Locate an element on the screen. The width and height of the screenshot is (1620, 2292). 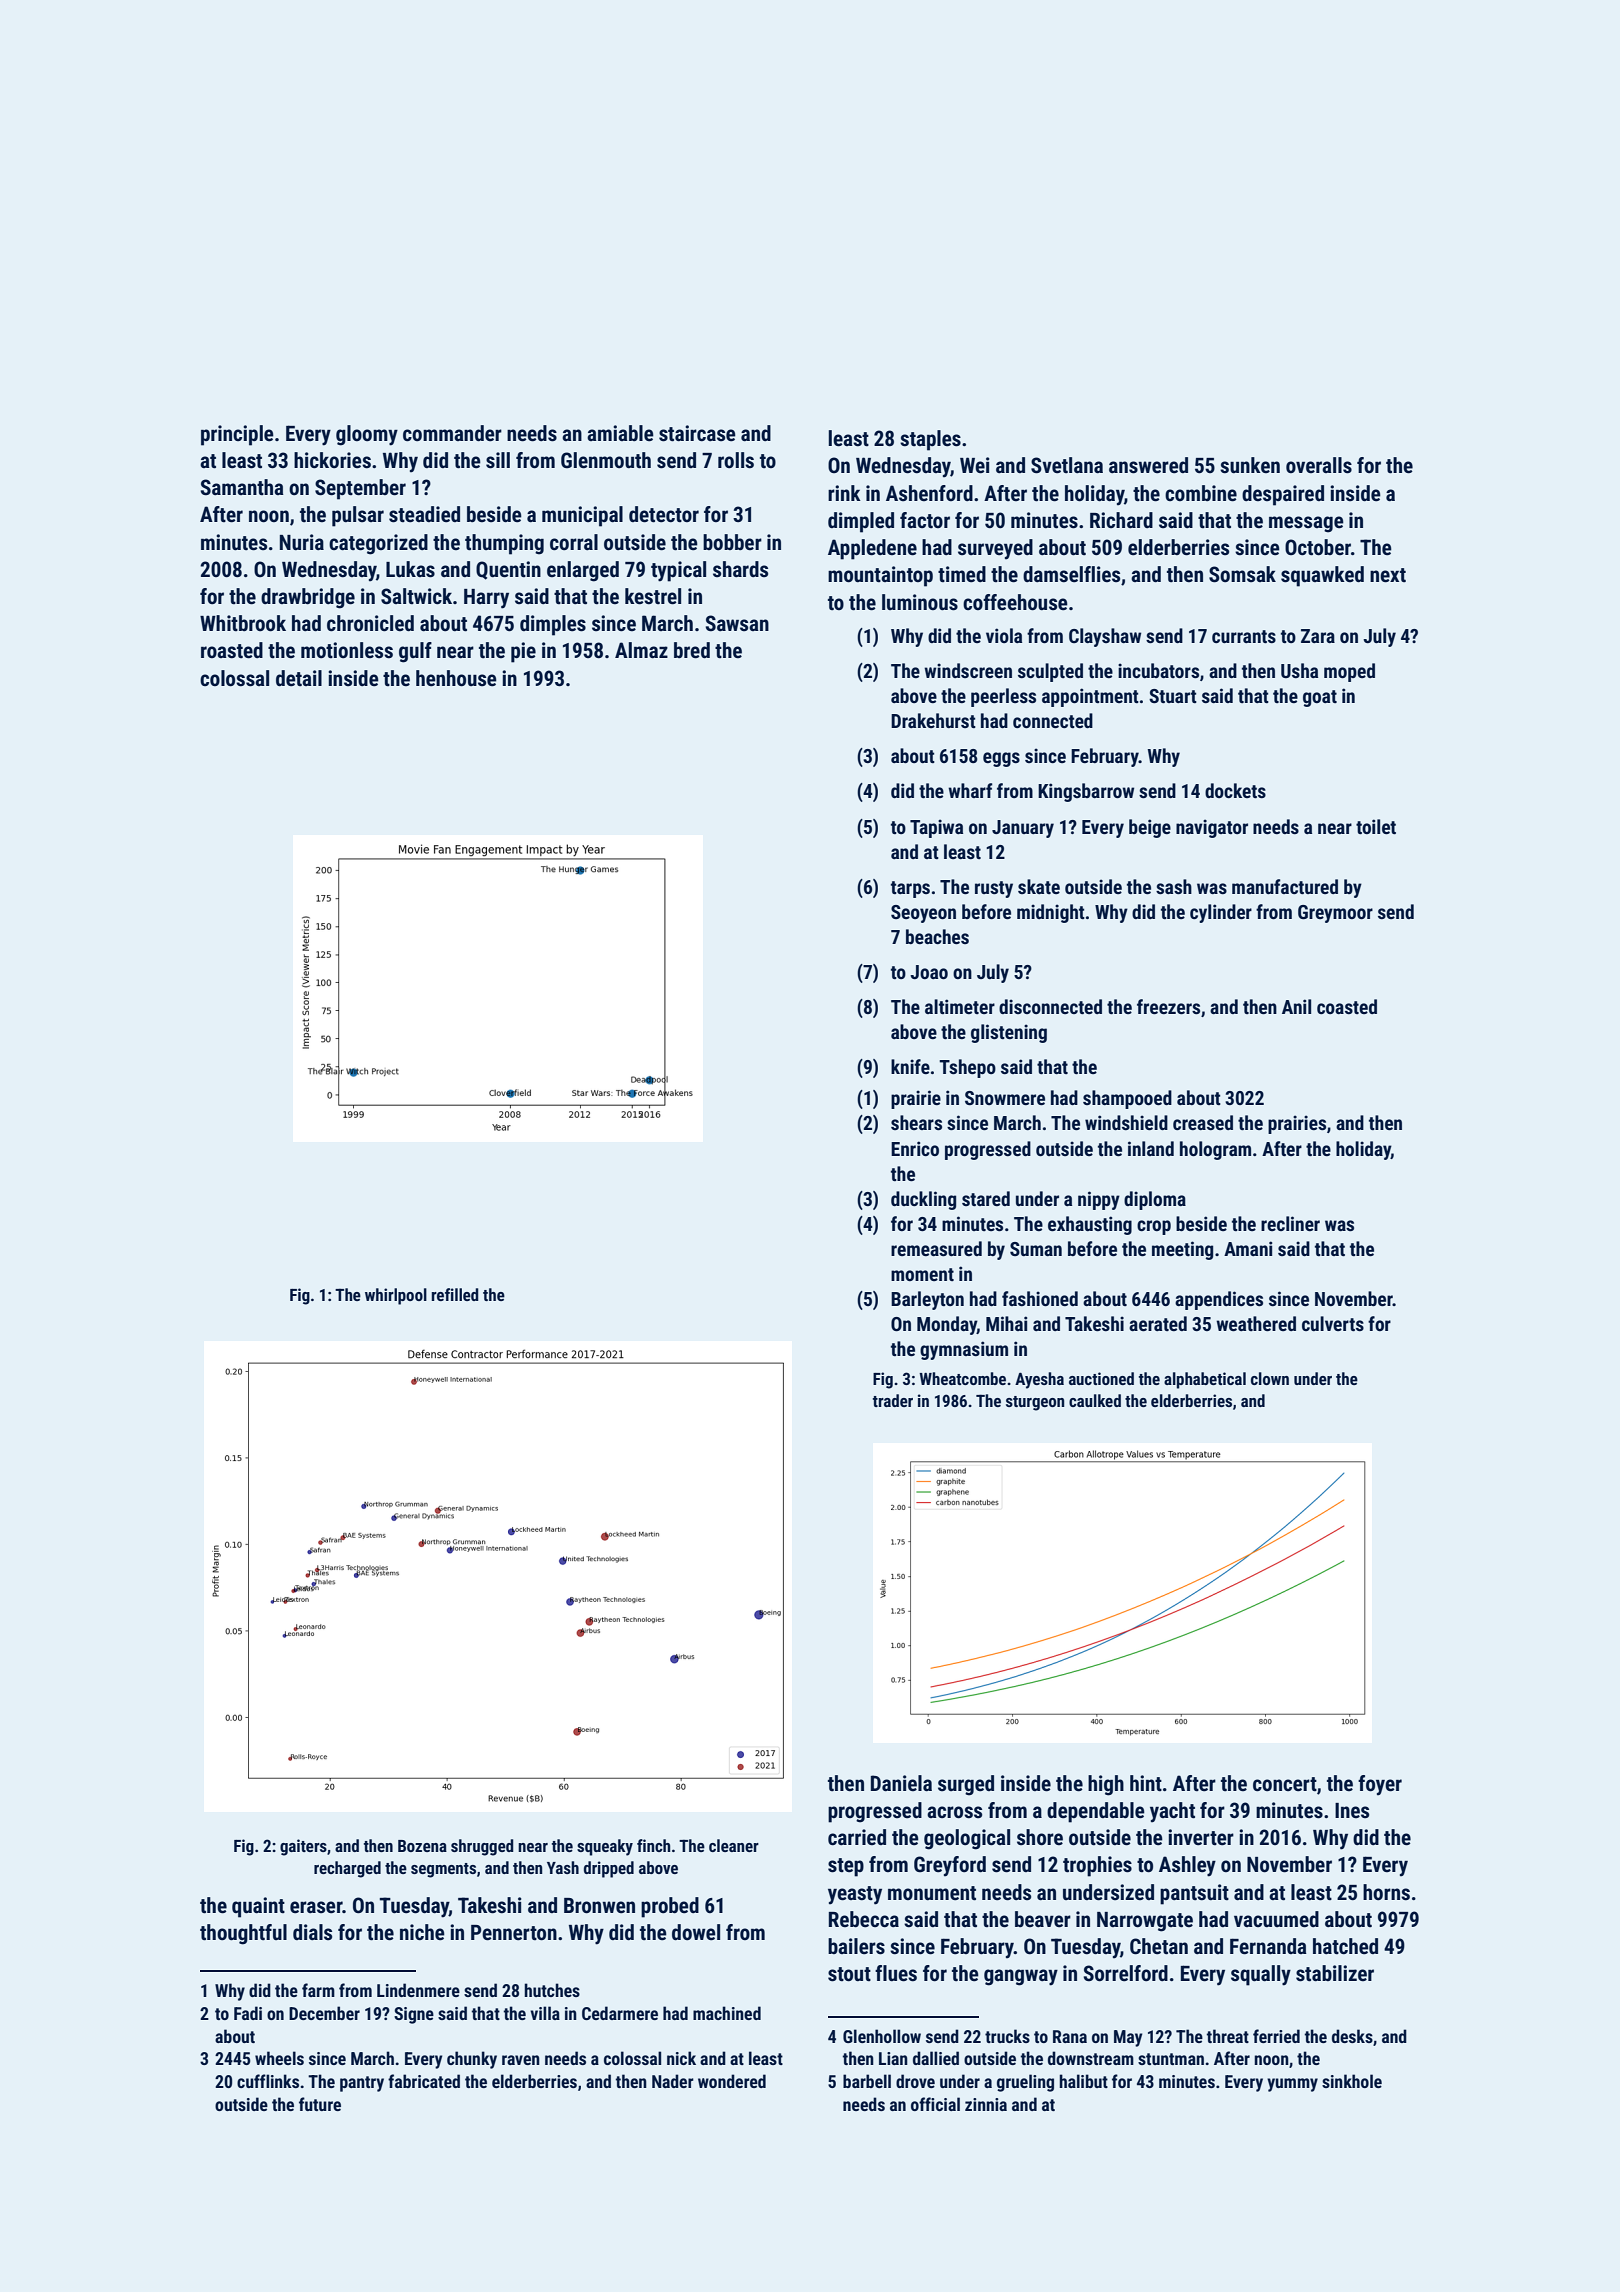
sturgeon is located at coordinates (1035, 1403).
